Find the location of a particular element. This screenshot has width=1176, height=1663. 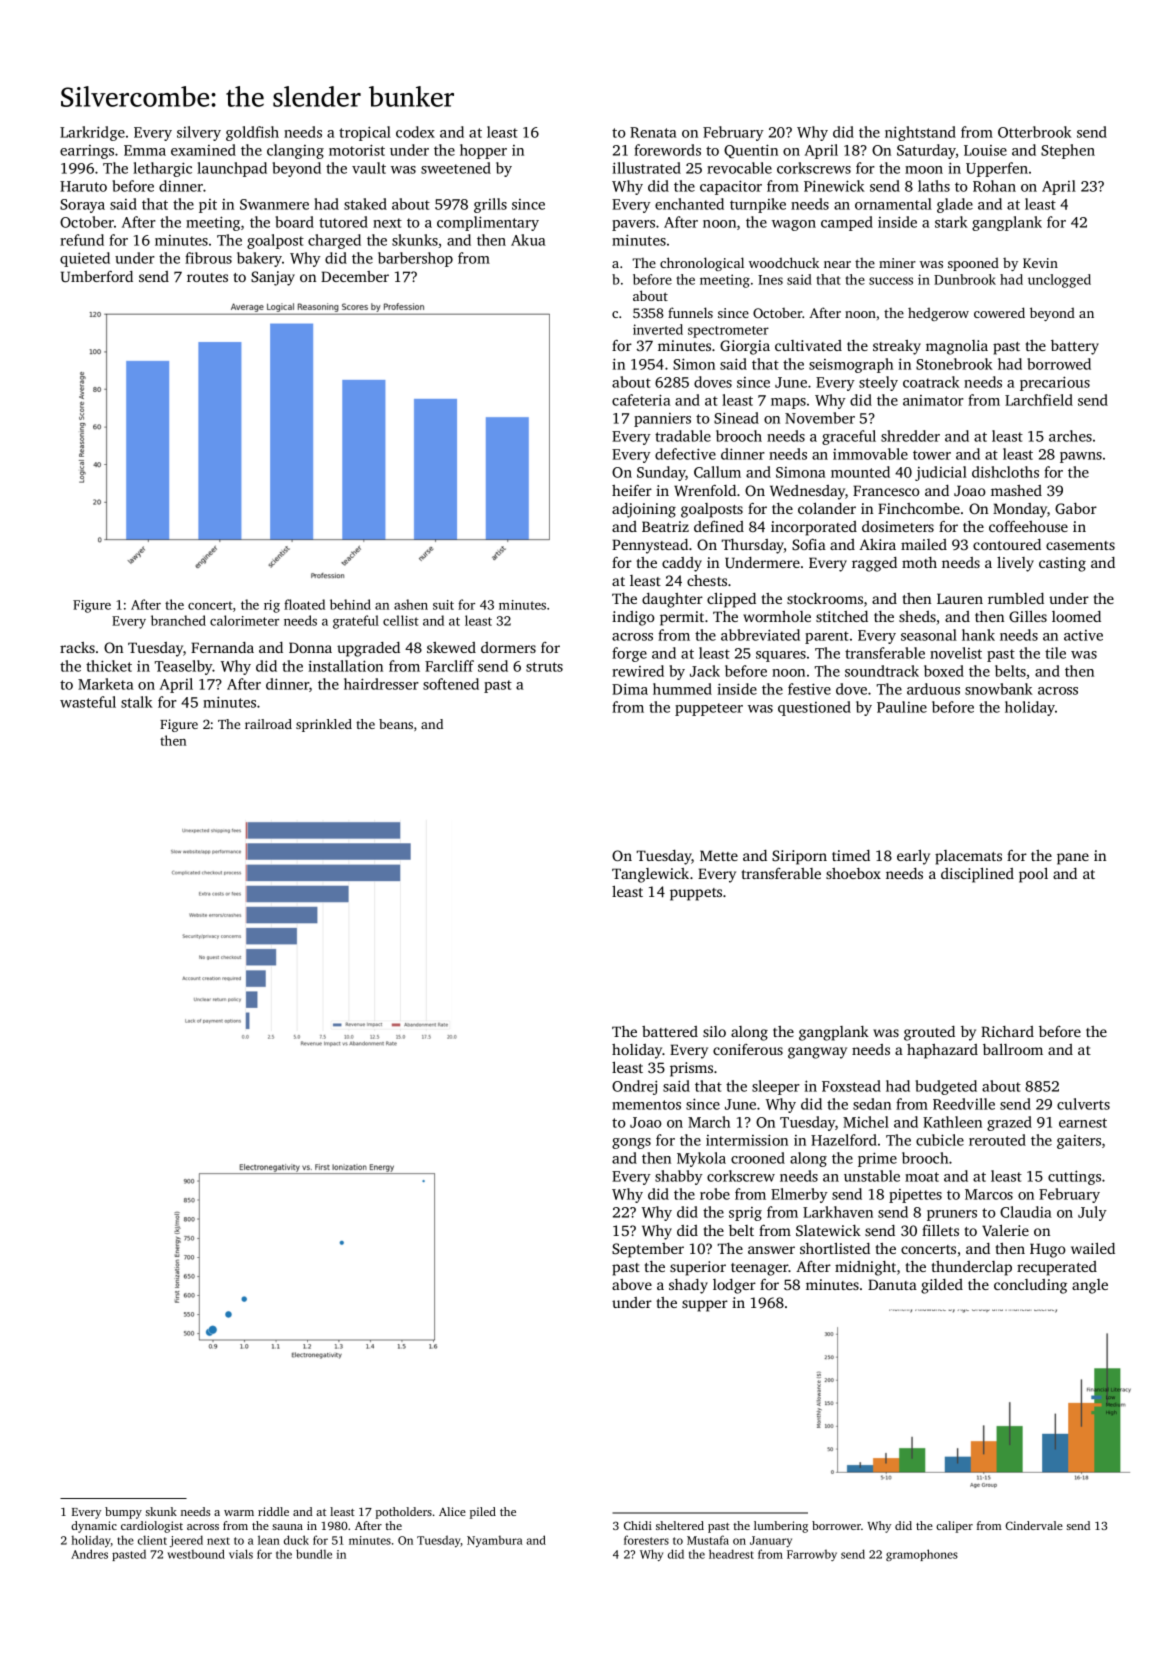

Soraya is located at coordinates (82, 206).
